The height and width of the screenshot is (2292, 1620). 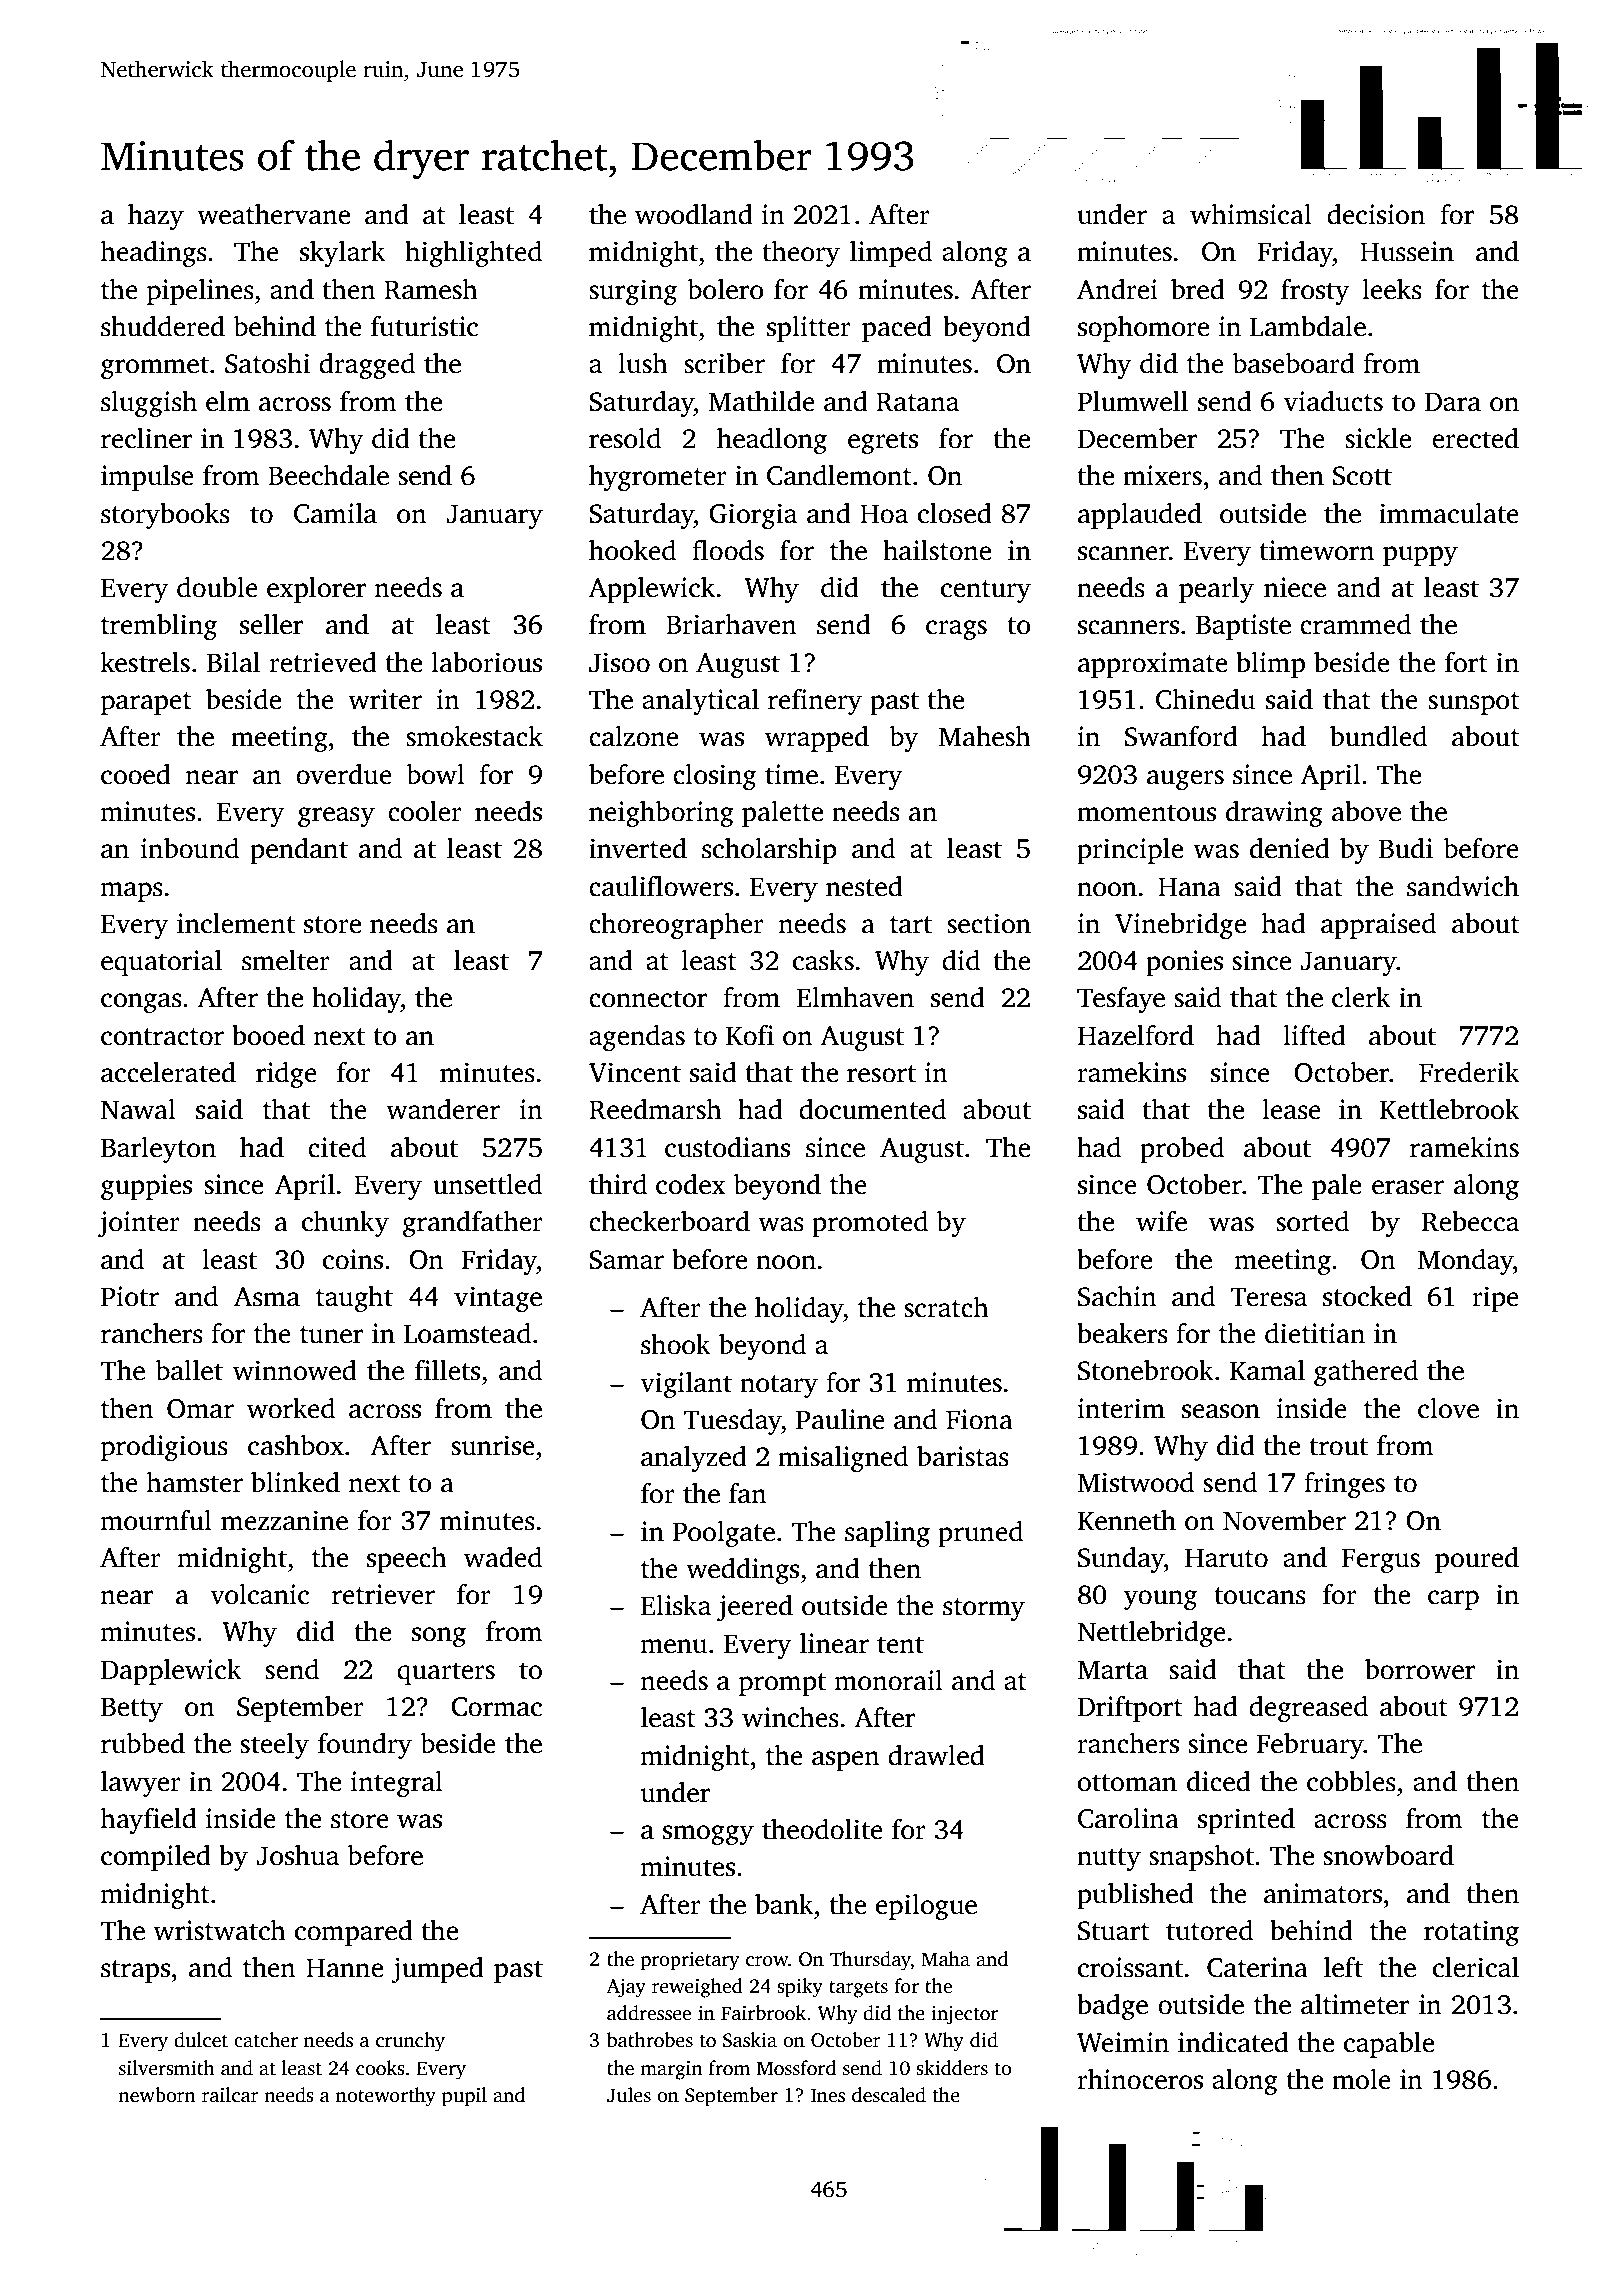 I want to click on custodians, so click(x=727, y=1147).
